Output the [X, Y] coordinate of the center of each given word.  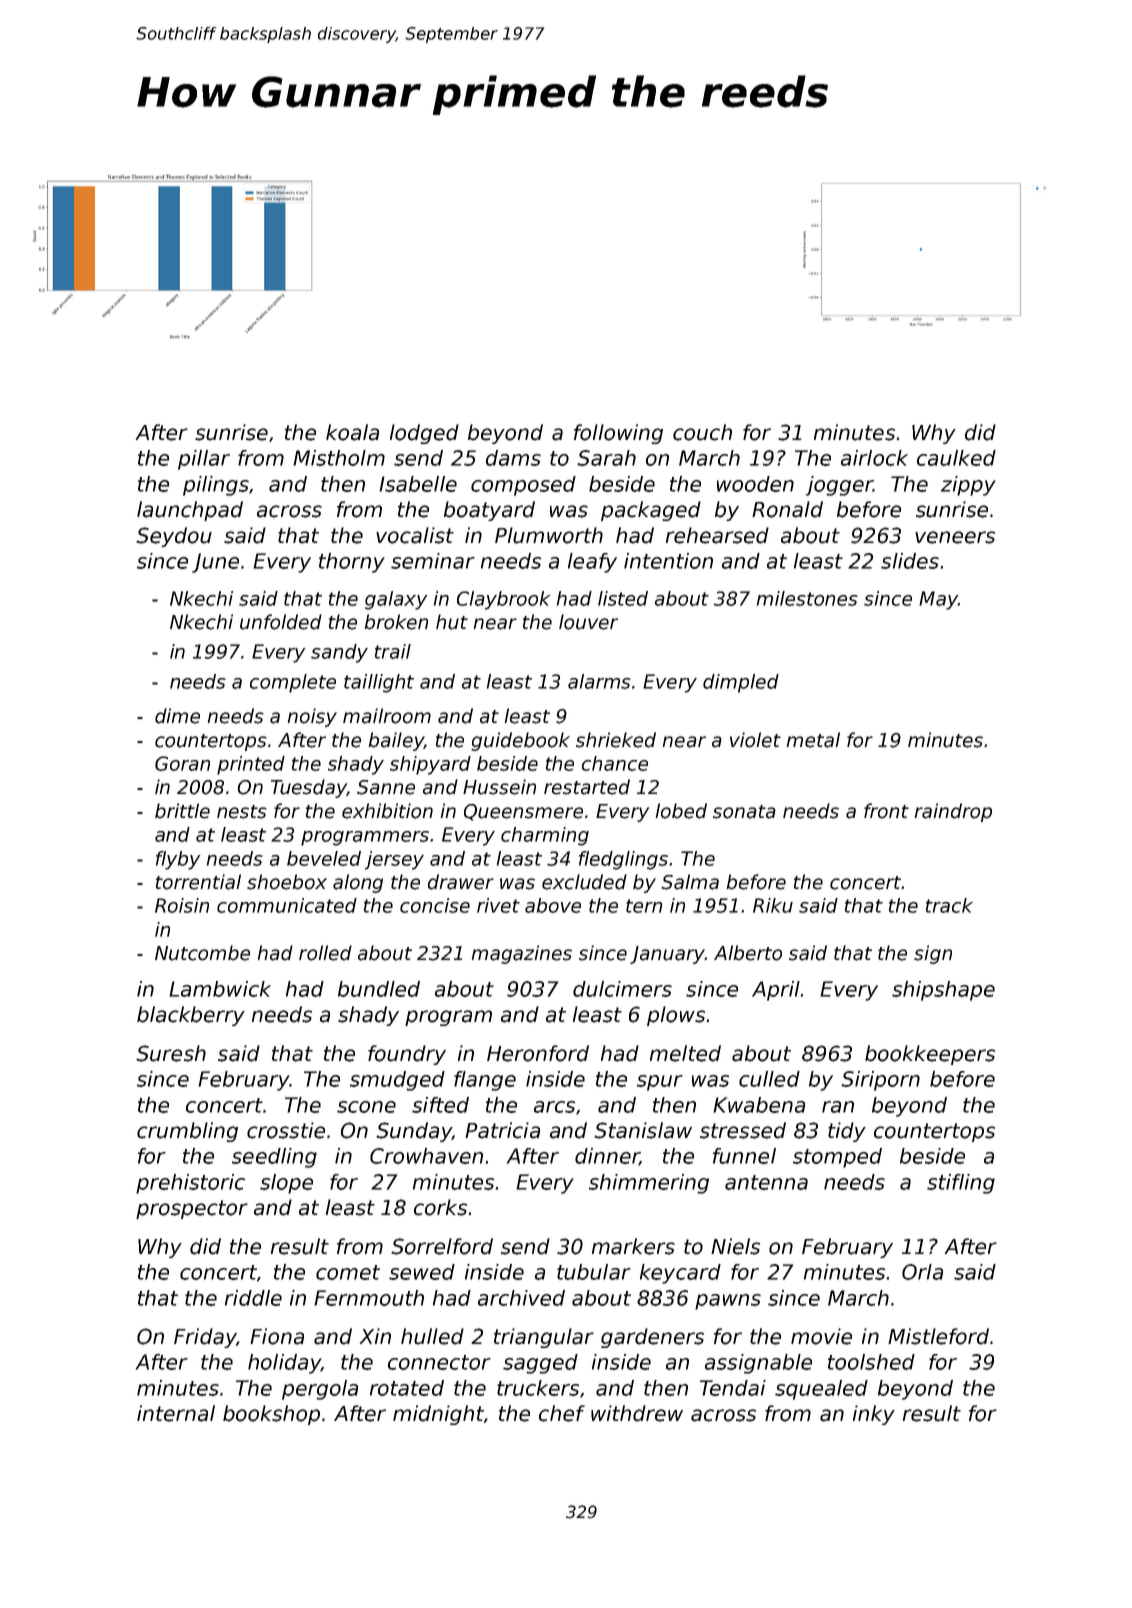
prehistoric [190, 1184]
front [886, 811]
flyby [178, 860]
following [618, 434]
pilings [216, 486]
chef [562, 1413]
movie [821, 1336]
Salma [690, 882]
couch [702, 432]
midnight [438, 1415]
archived [521, 1298]
